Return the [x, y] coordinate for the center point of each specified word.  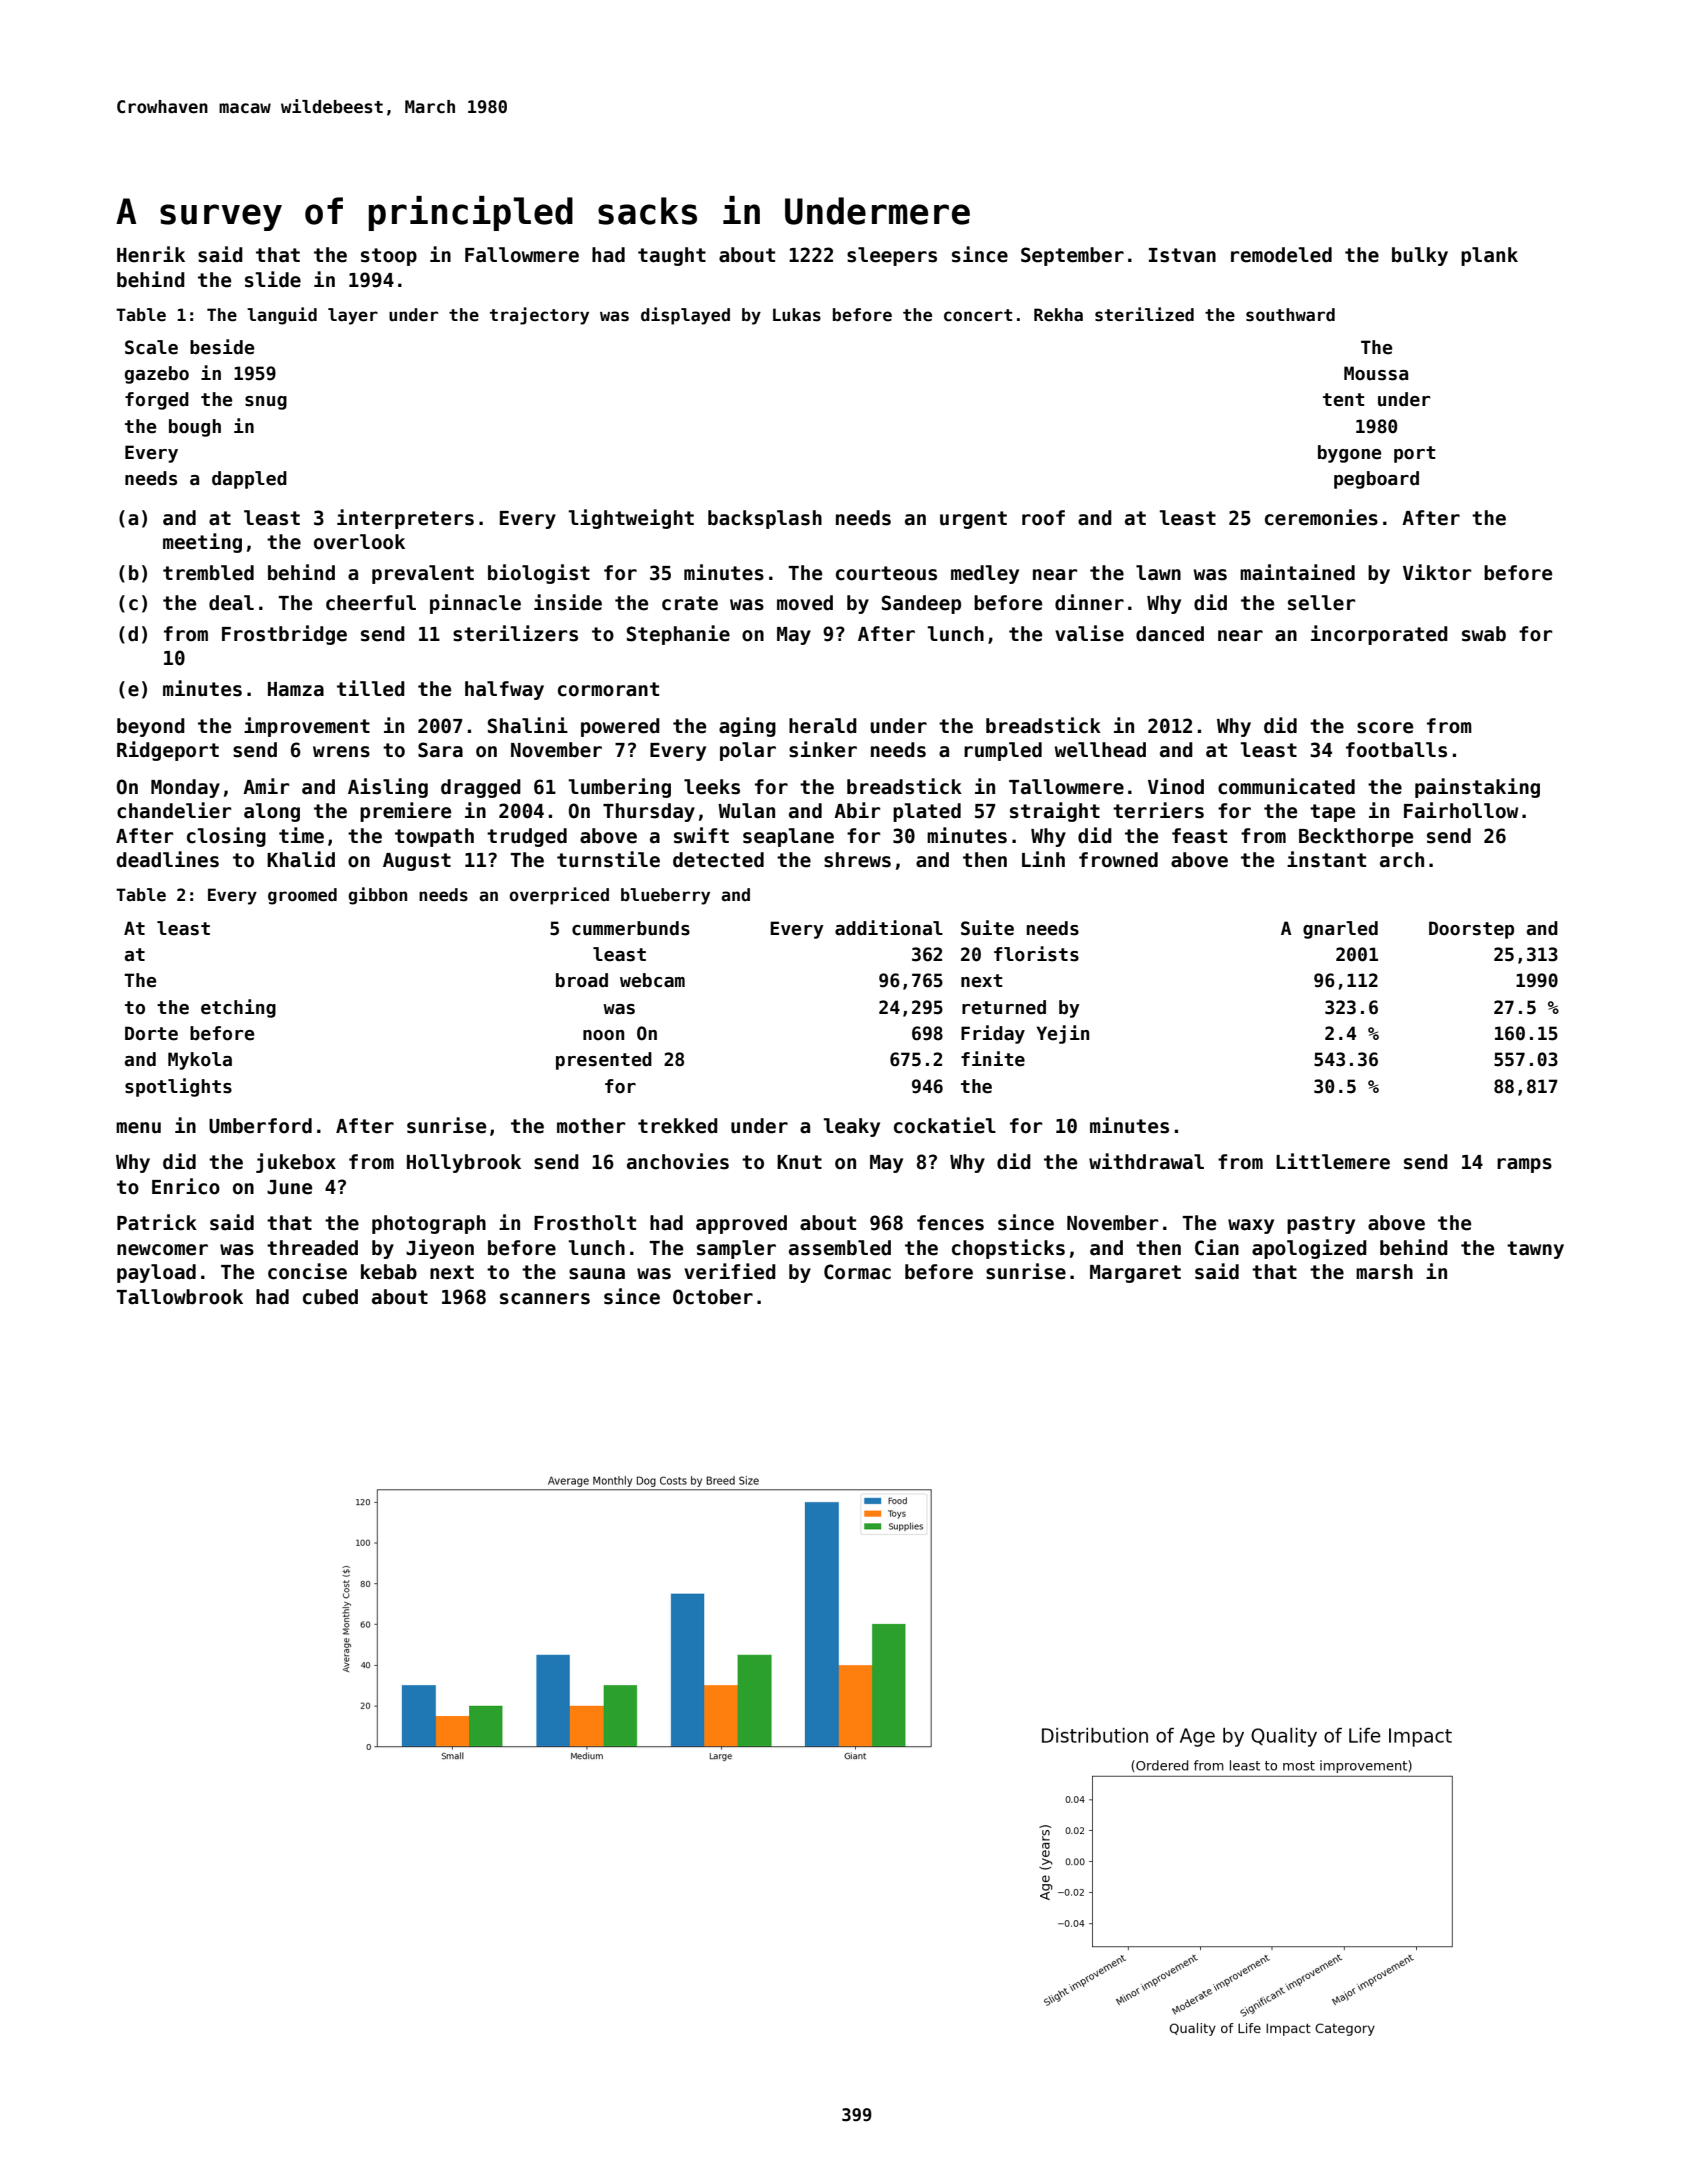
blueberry [665, 896]
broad [582, 980]
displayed [685, 316]
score [1385, 728]
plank [1489, 256]
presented [604, 1061]
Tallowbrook [179, 1297]
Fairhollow [1461, 810]
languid [282, 316]
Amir [266, 786]
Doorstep [1471, 930]
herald [823, 726]
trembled [208, 573]
